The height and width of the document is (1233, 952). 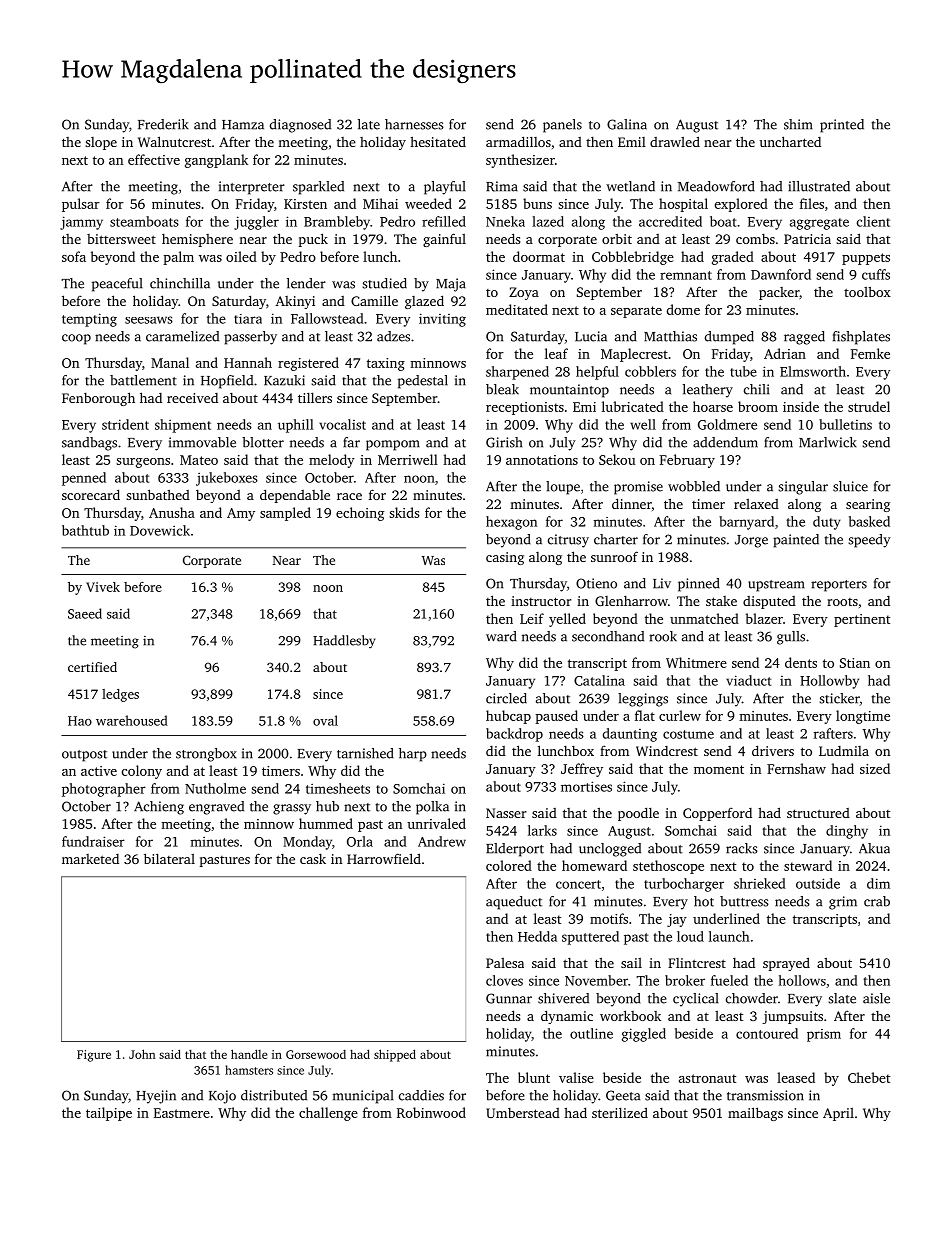 What do you see at coordinates (812, 203) in the document?
I see `files` at bounding box center [812, 203].
